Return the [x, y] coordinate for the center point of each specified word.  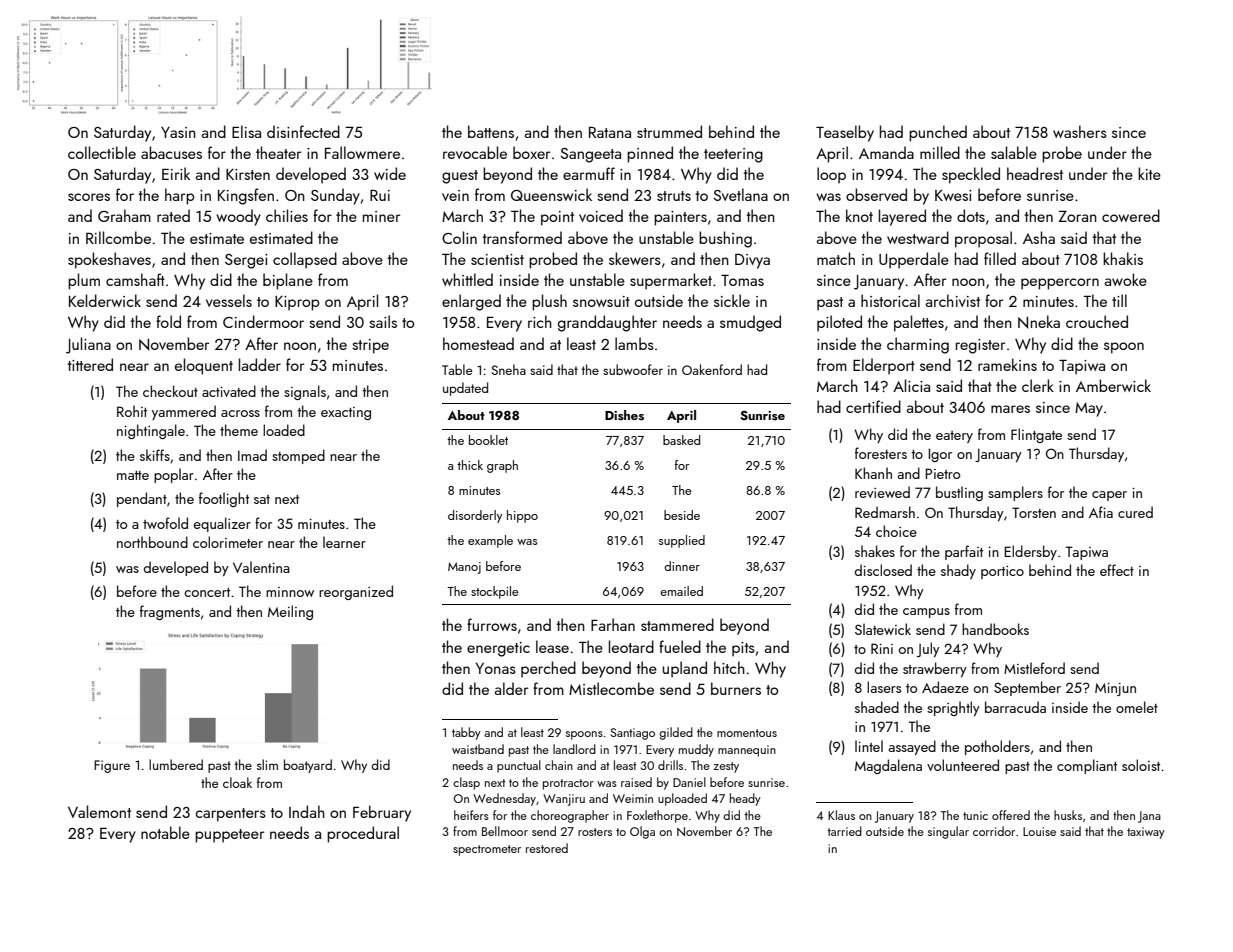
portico [1002, 572]
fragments [170, 612]
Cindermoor [263, 321]
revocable [475, 152]
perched [548, 669]
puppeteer [229, 836]
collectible [102, 152]
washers [1080, 131]
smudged [750, 323]
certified [873, 406]
